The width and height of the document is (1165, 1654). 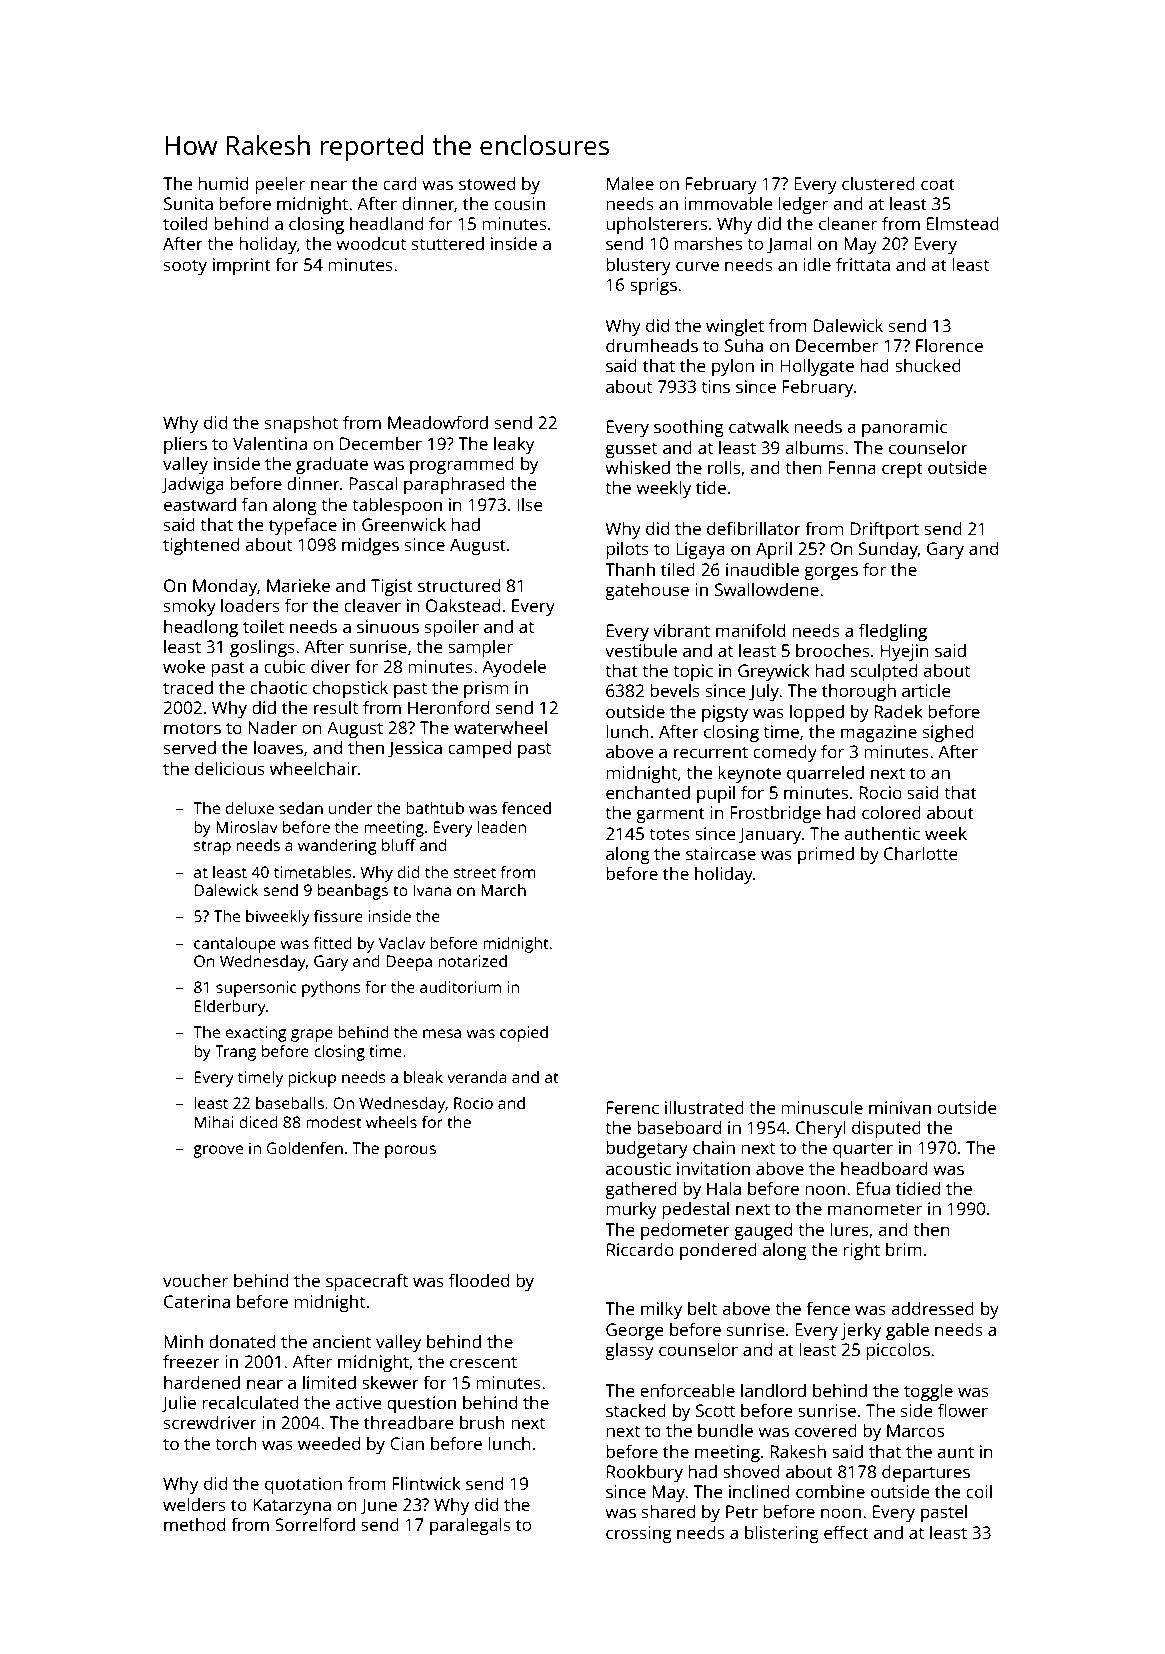 What do you see at coordinates (185, 267) in the document?
I see `sooty` at bounding box center [185, 267].
